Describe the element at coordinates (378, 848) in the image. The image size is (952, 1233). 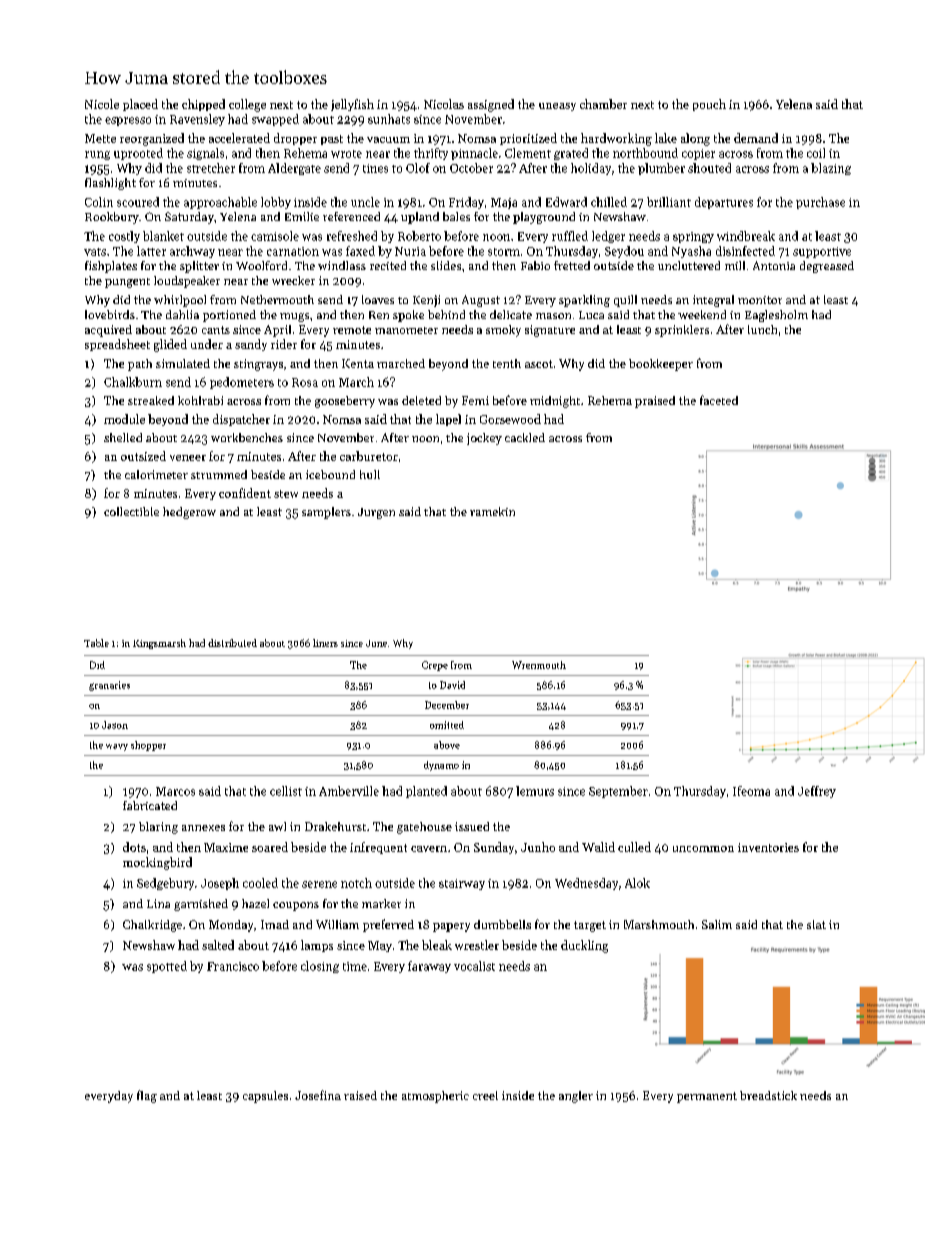
I see `infrequent` at that location.
